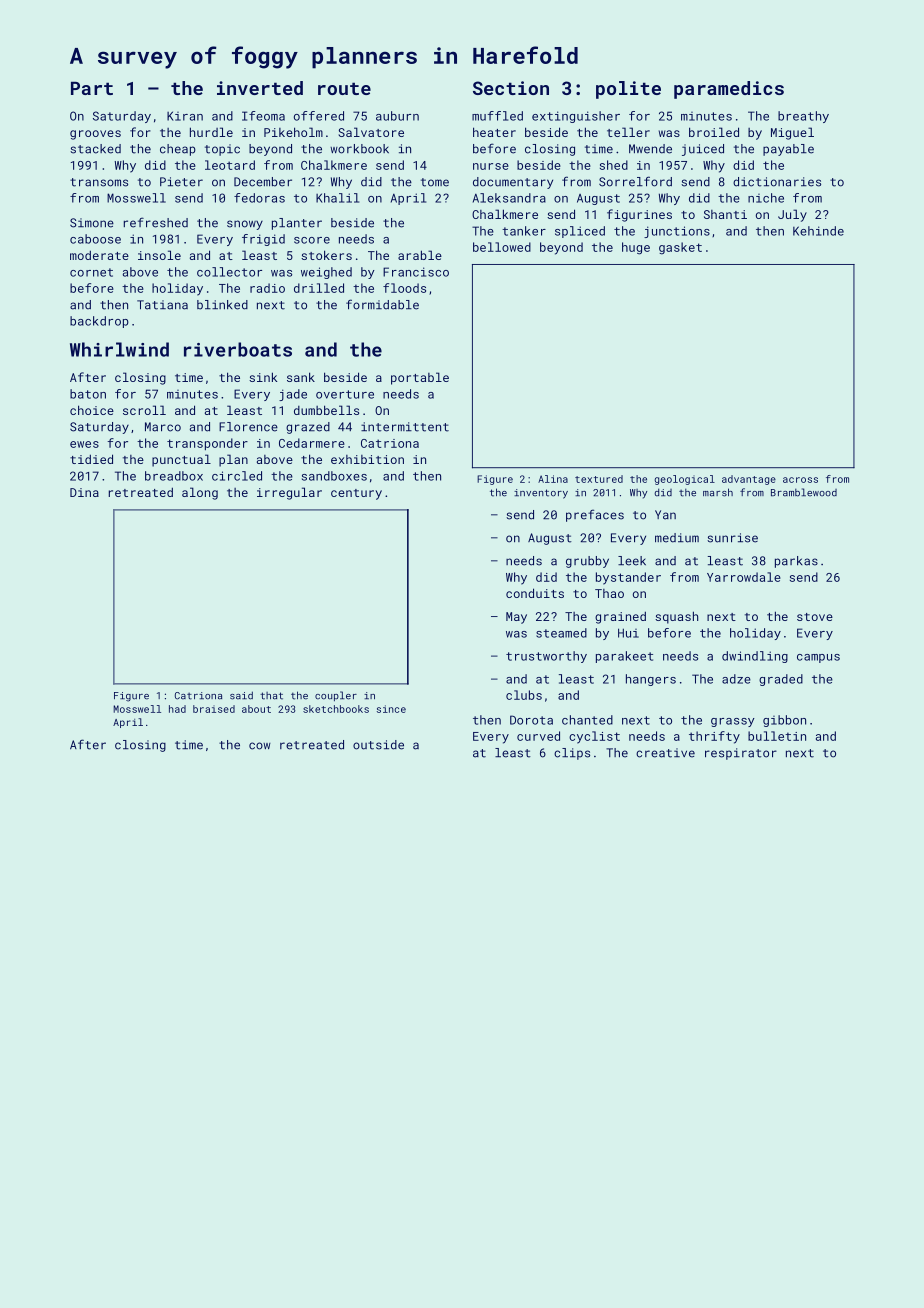 This page has height=1308, width=924. What do you see at coordinates (818, 231) in the page?
I see `Kehinde` at bounding box center [818, 231].
